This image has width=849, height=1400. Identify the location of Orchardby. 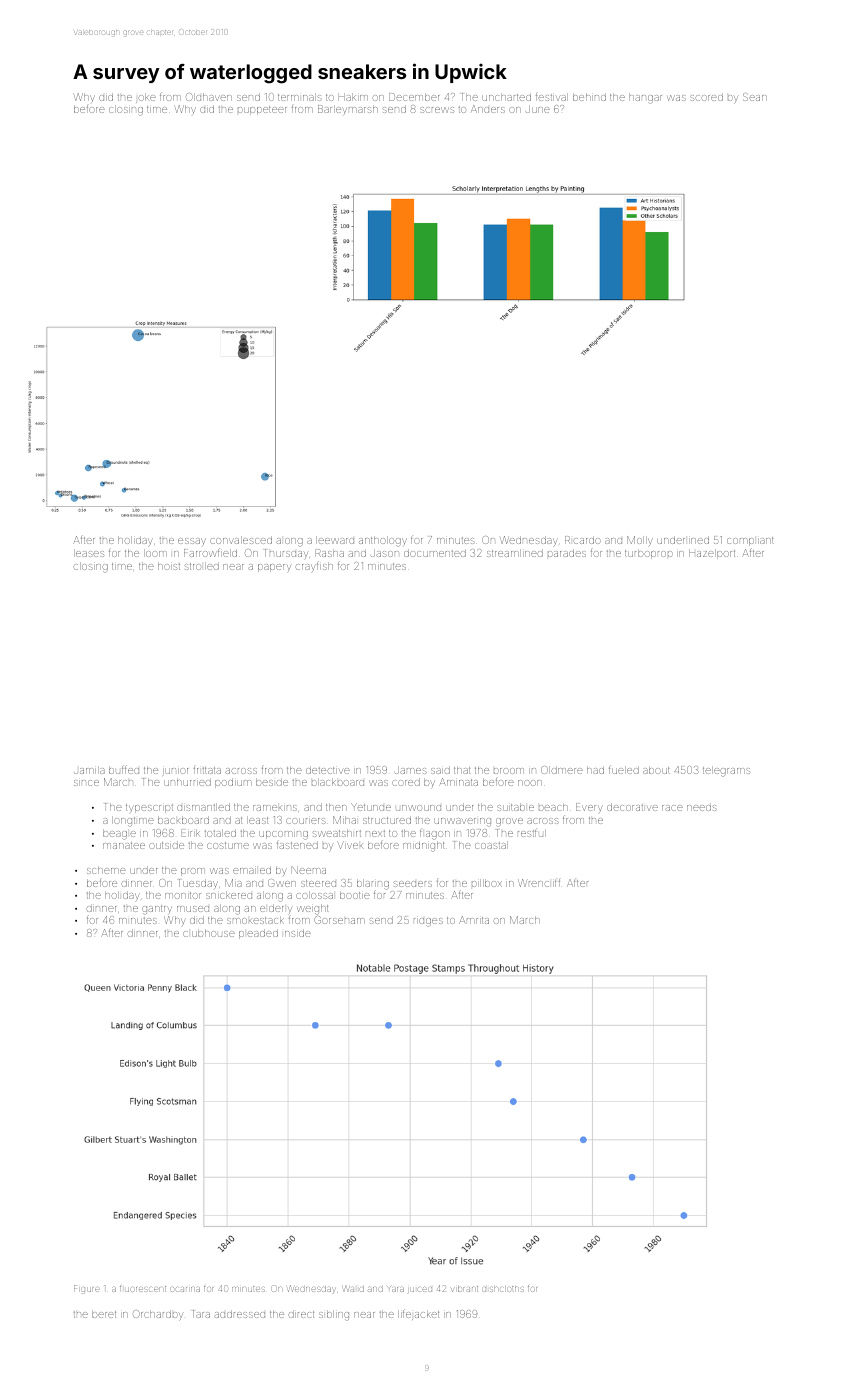
(158, 1315).
